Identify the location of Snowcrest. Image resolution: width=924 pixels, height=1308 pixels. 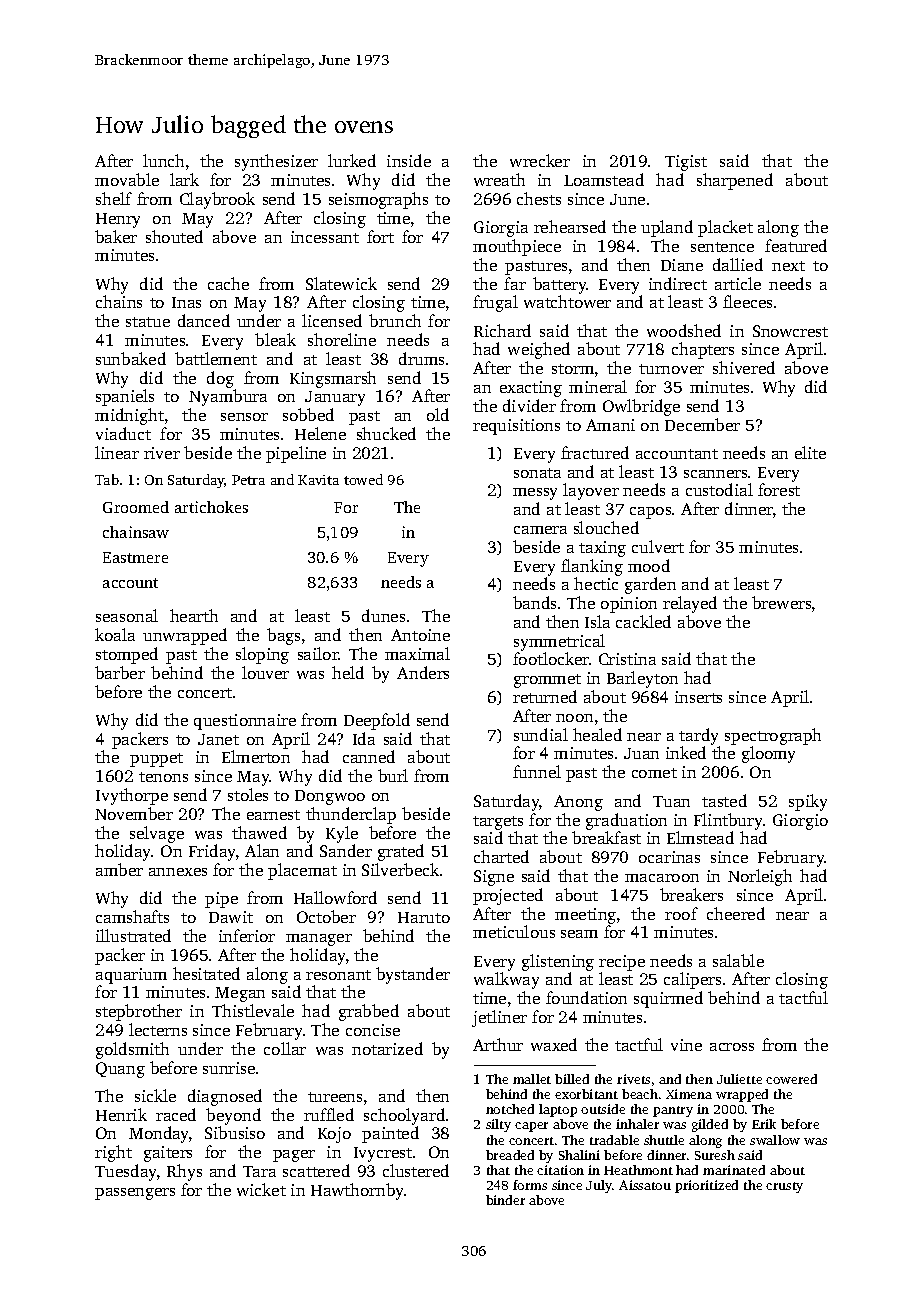
(790, 331).
